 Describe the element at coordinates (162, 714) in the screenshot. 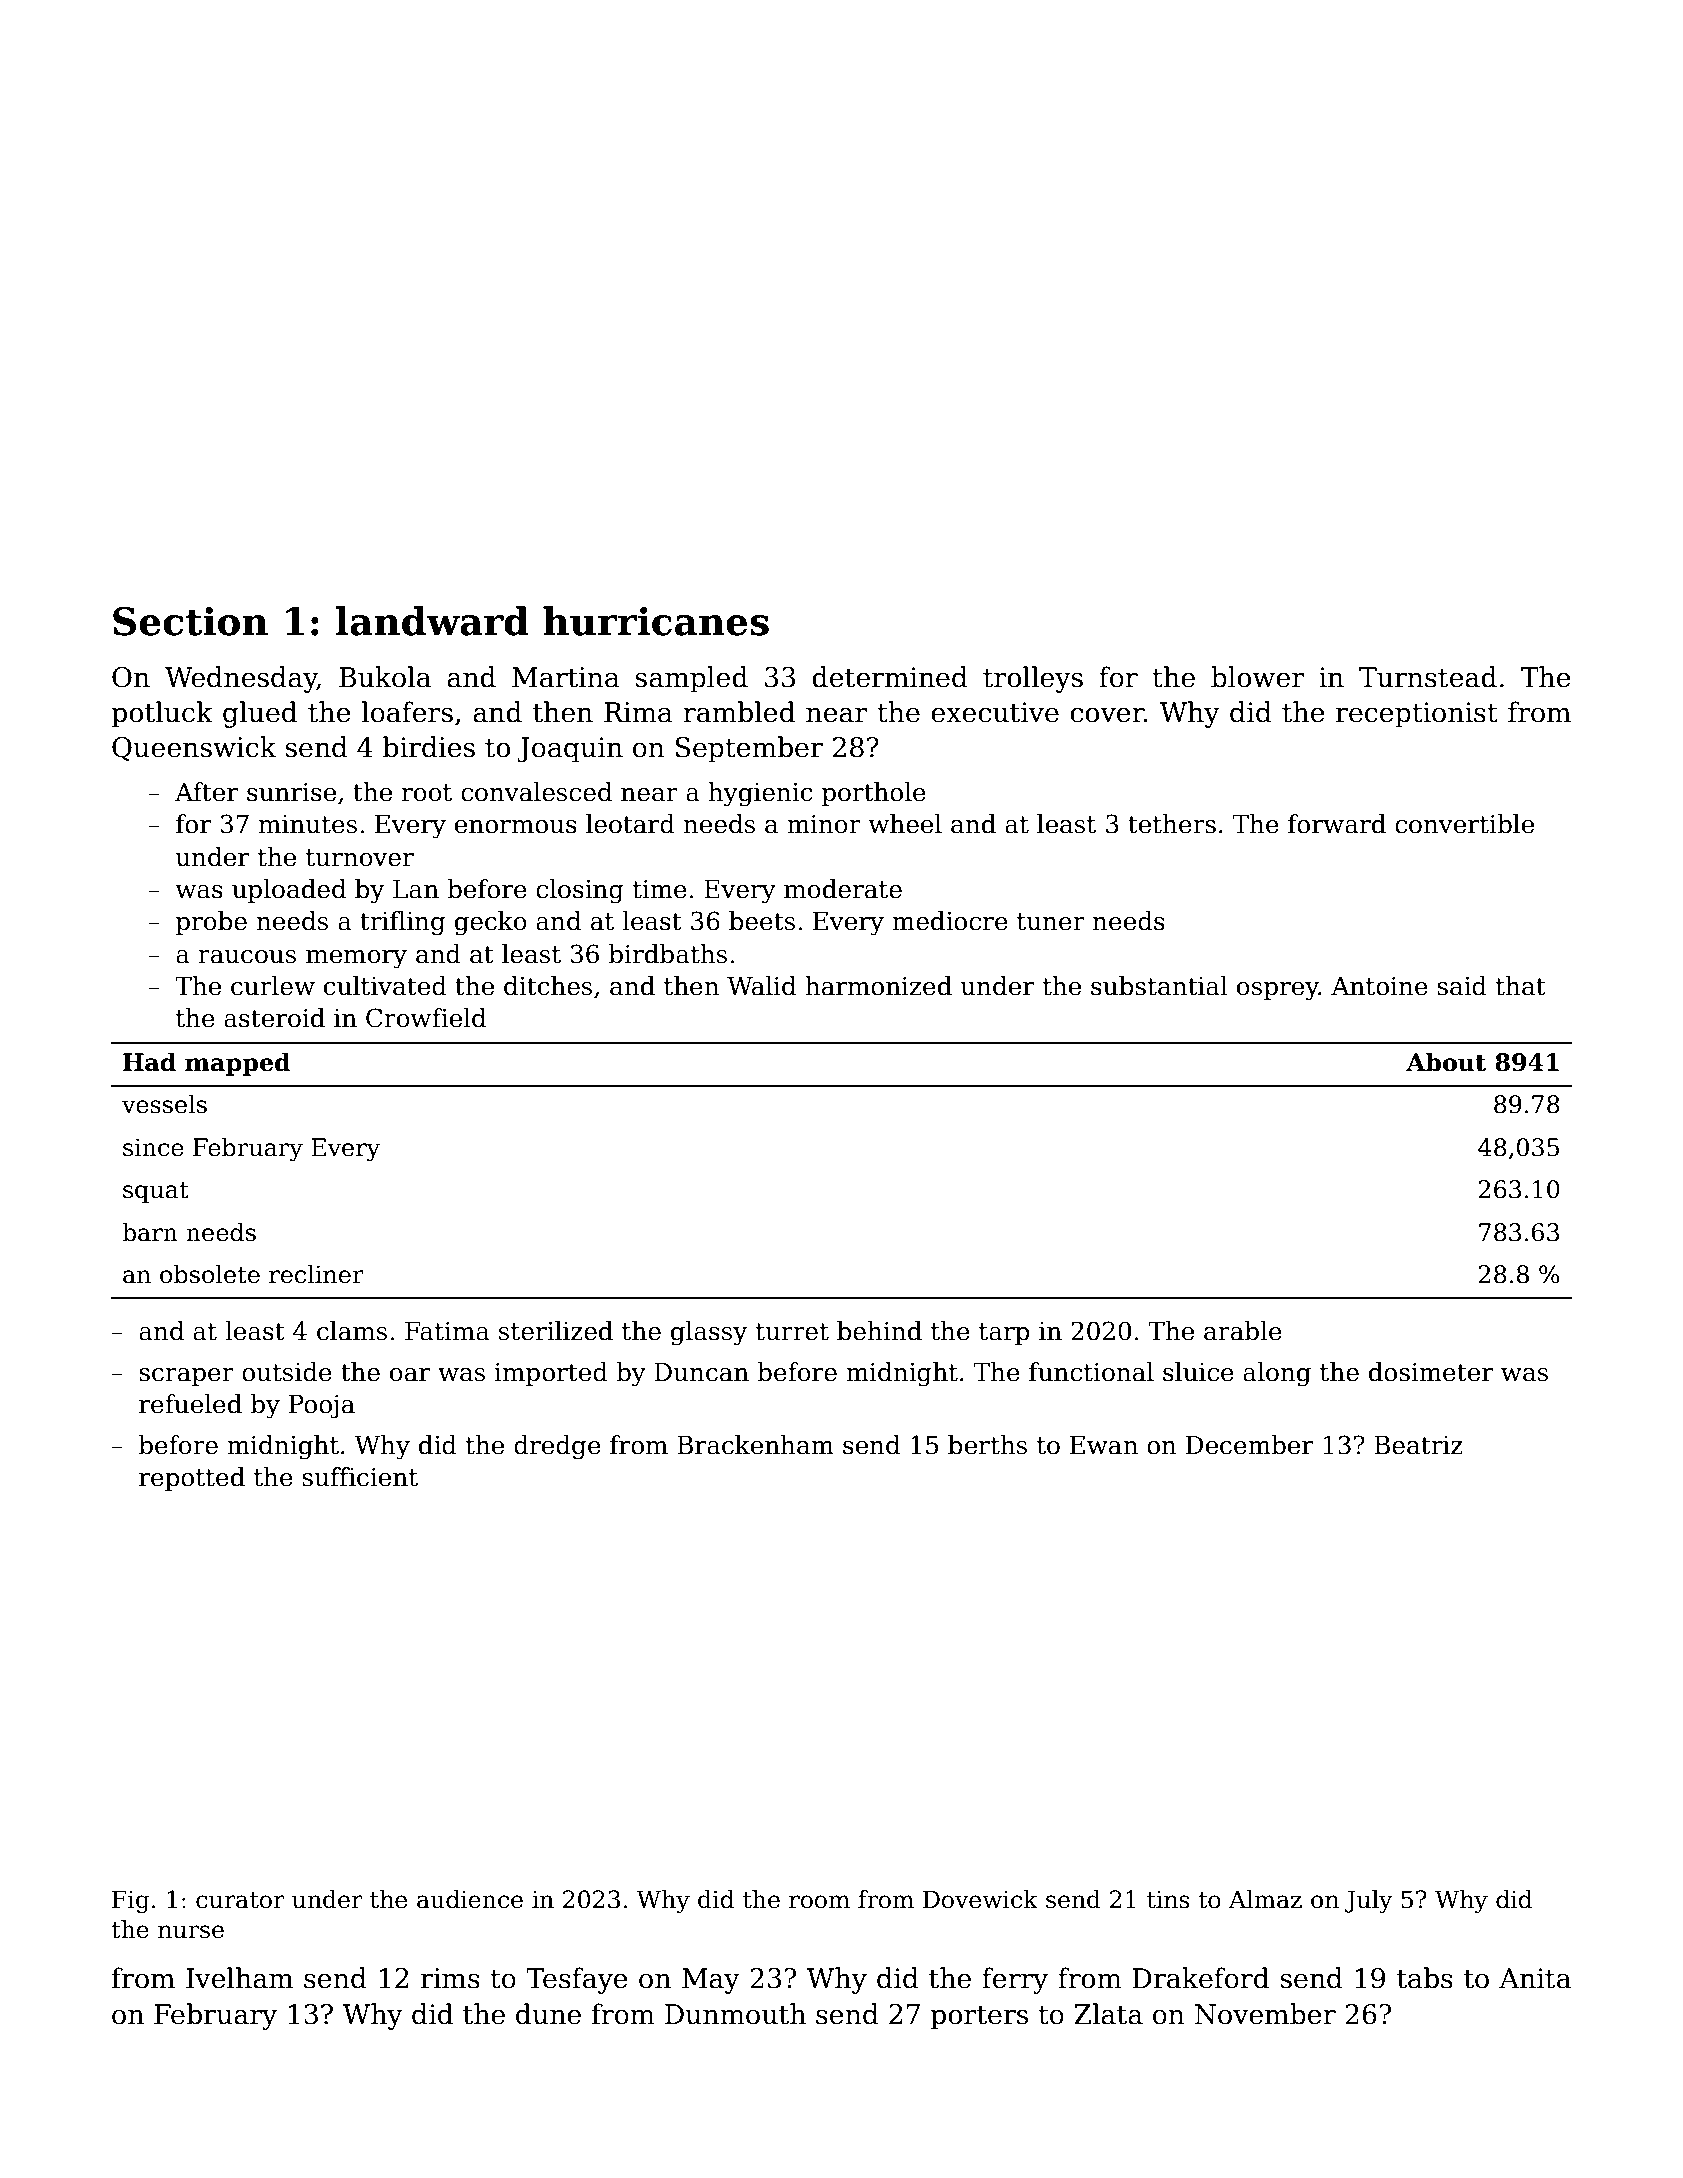

I see `potluck` at that location.
